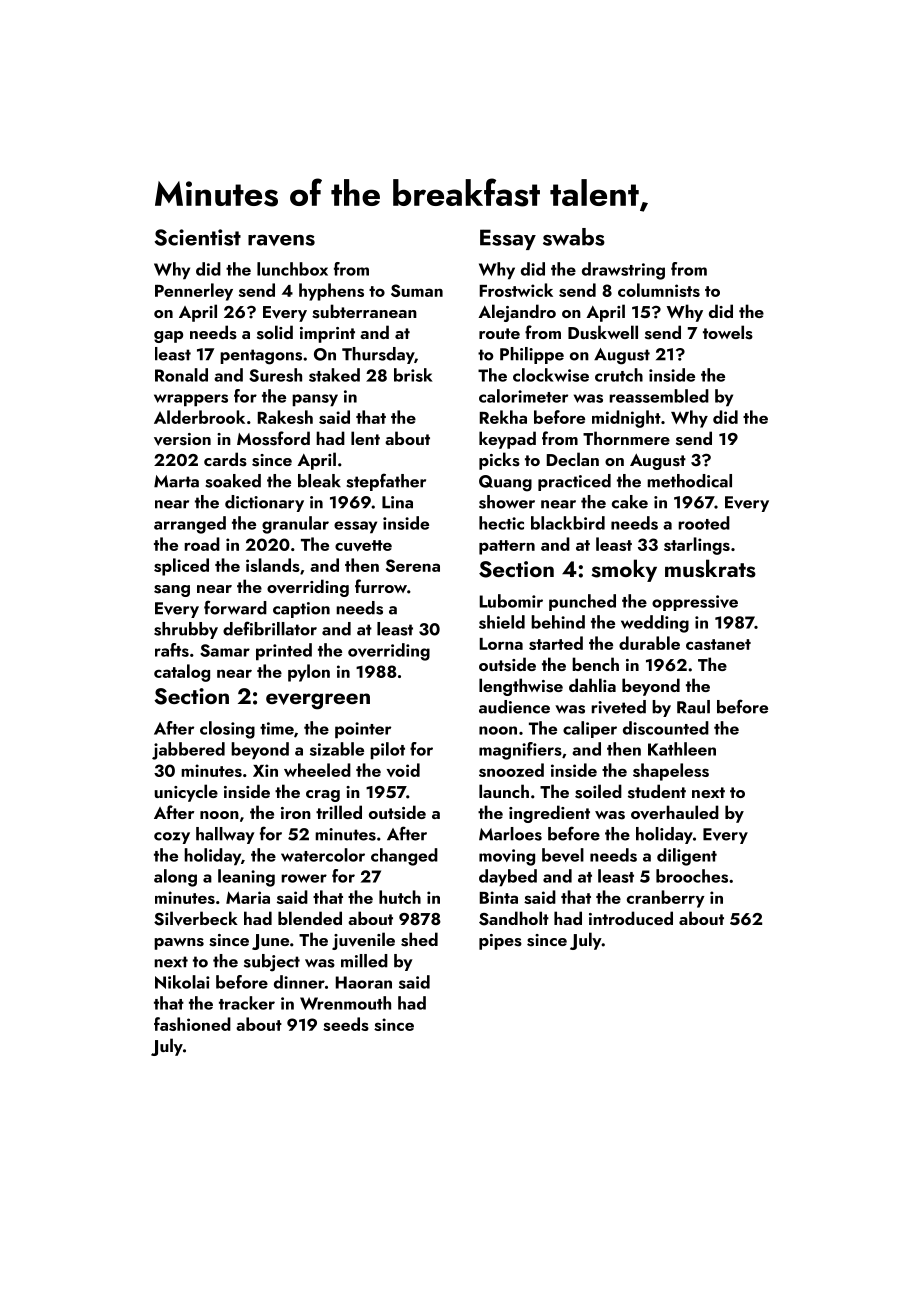 The height and width of the screenshot is (1311, 924). What do you see at coordinates (400, 897) in the screenshot?
I see `hutch` at bounding box center [400, 897].
